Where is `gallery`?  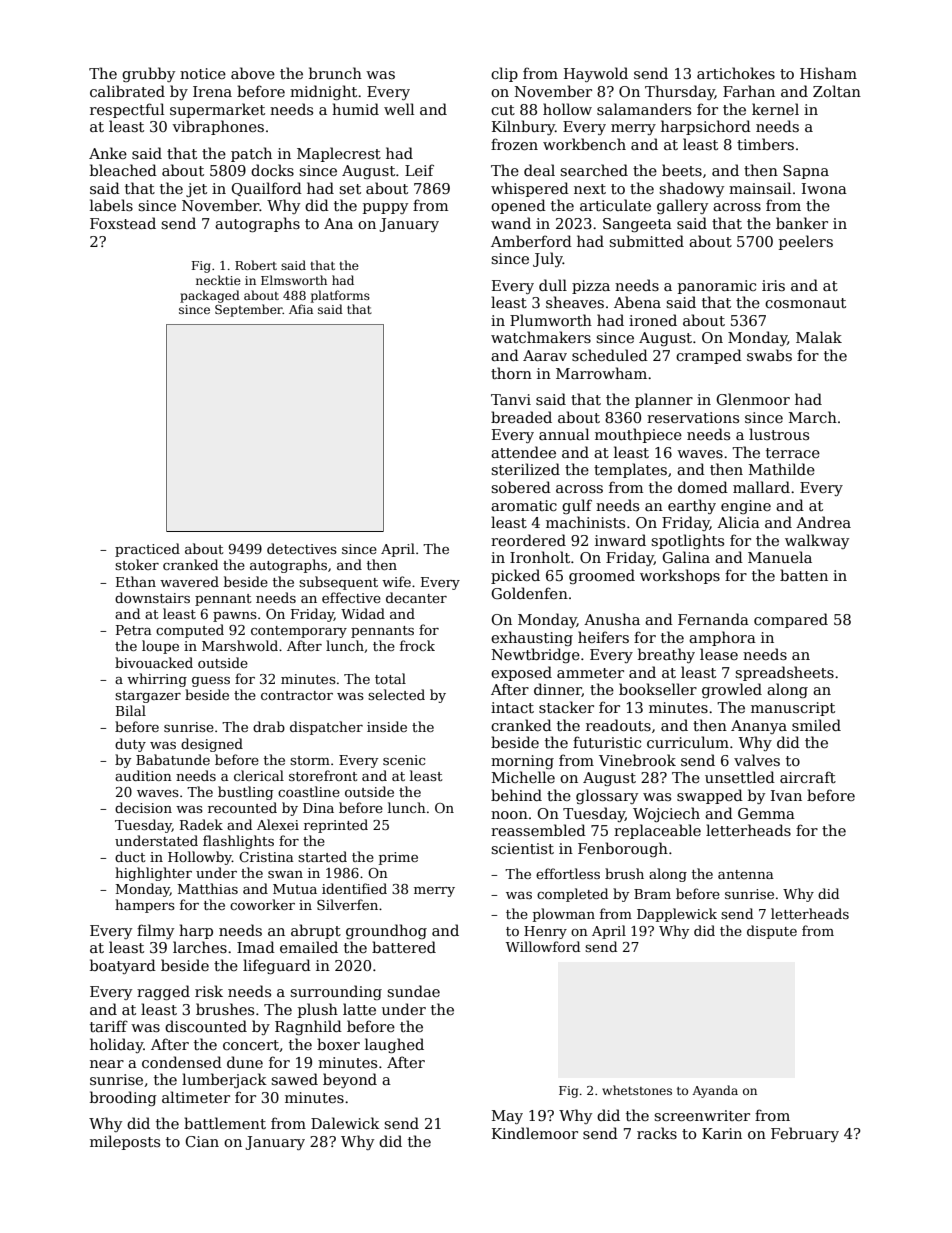 gallery is located at coordinates (682, 206).
